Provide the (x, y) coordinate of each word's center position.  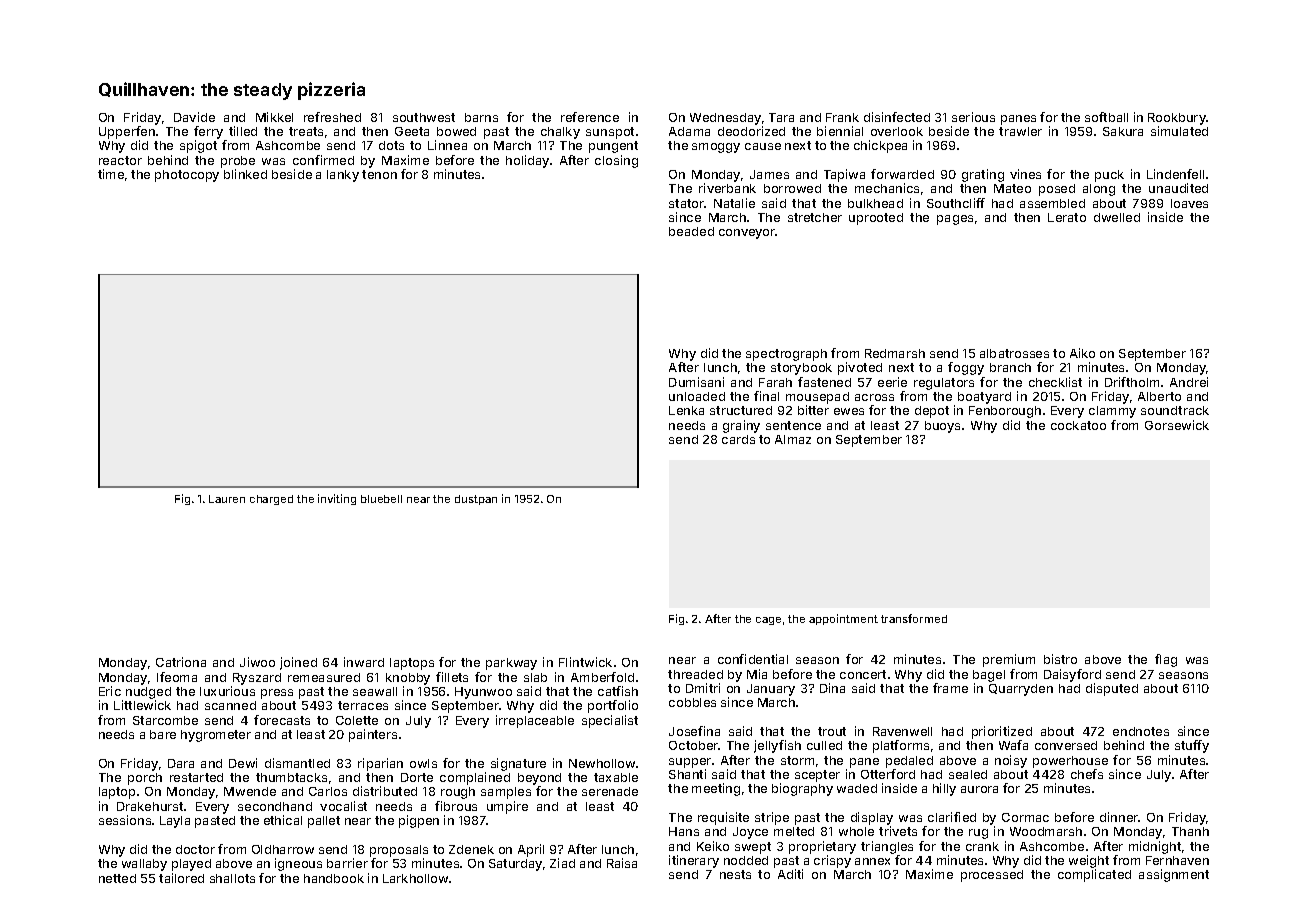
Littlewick (142, 705)
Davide (194, 117)
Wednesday (725, 119)
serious (973, 117)
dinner (1119, 817)
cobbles (692, 702)
